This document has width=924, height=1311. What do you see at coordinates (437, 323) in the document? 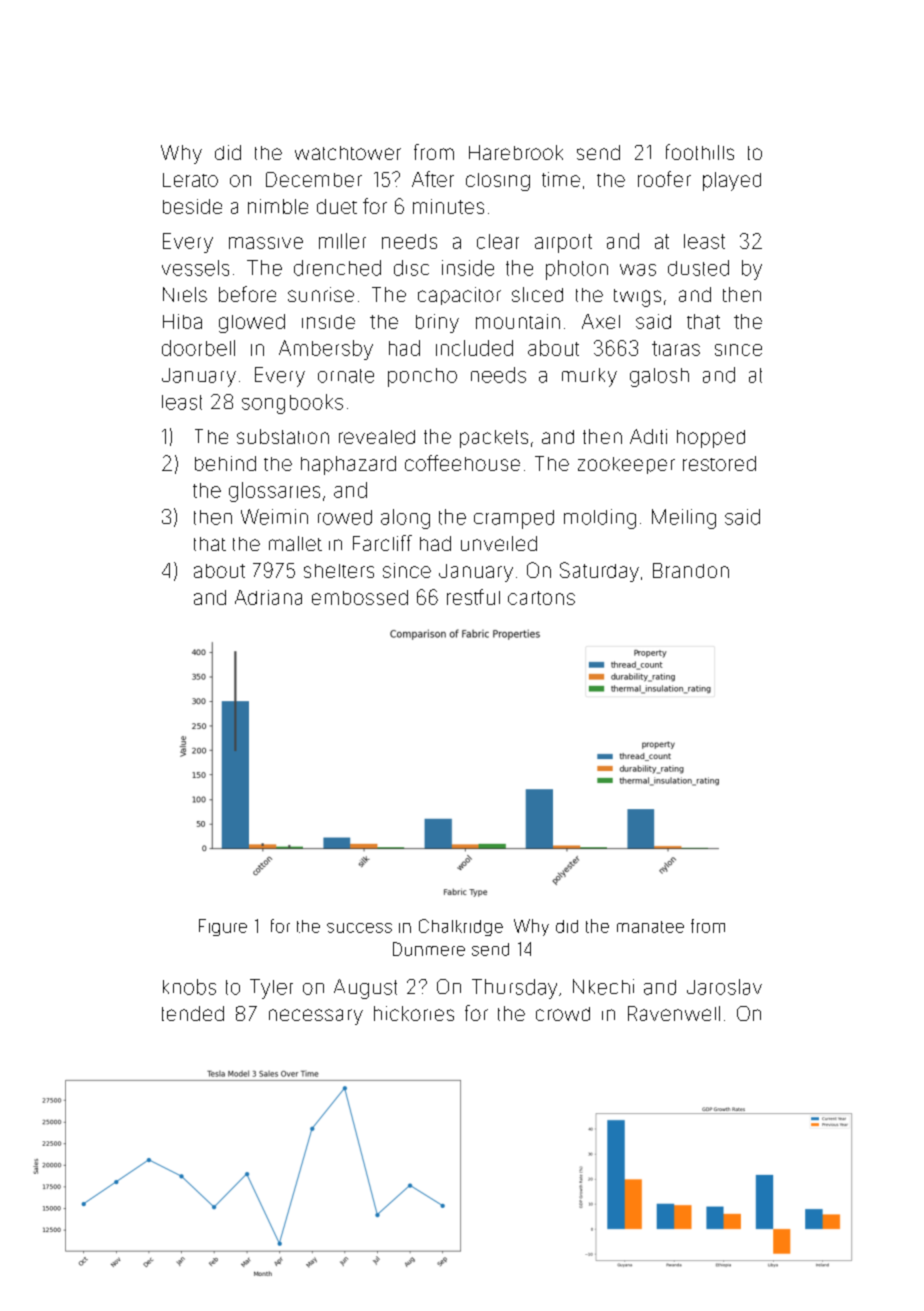
I see `briny` at bounding box center [437, 323].
